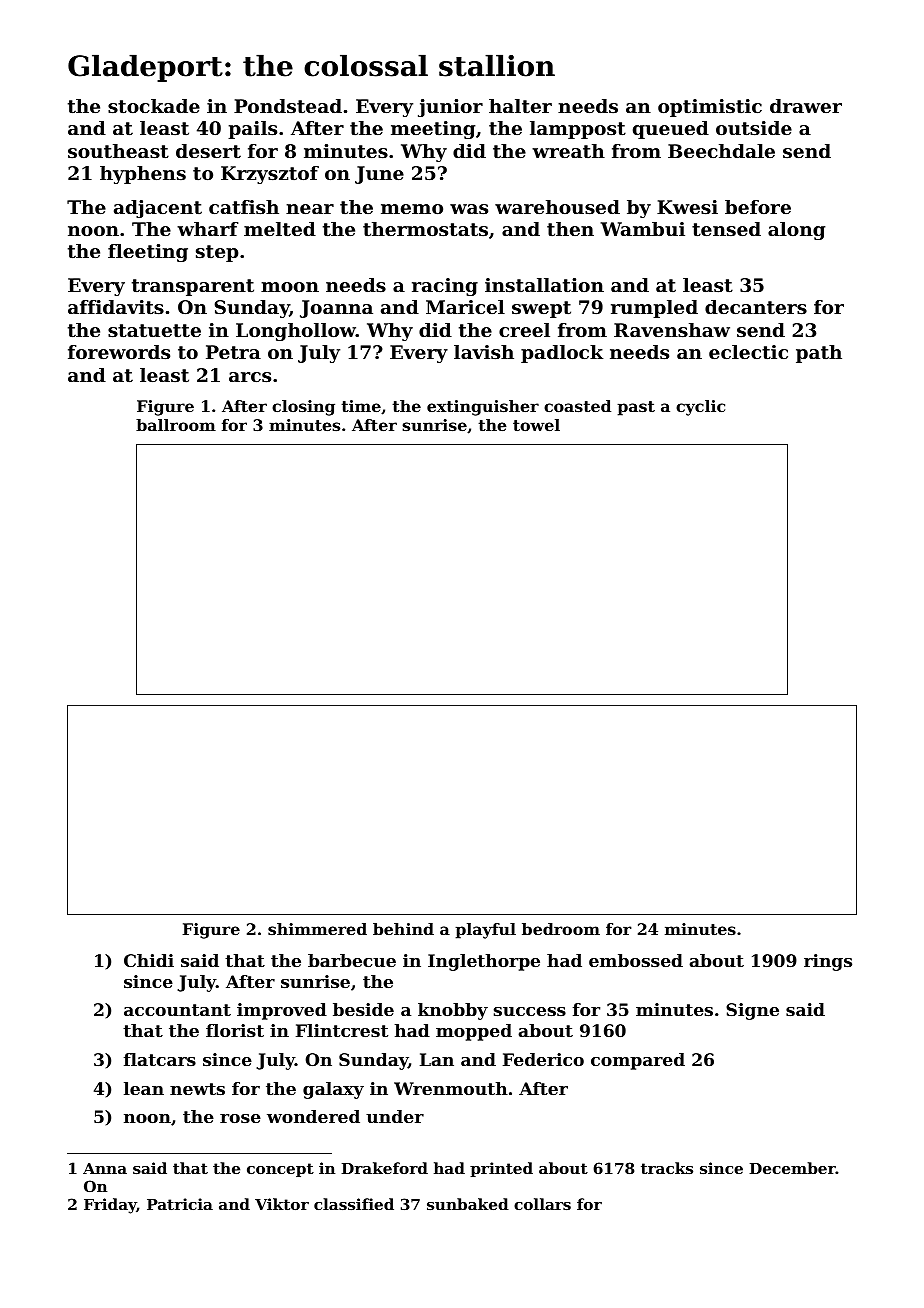  What do you see at coordinates (796, 231) in the page?
I see `along` at bounding box center [796, 231].
